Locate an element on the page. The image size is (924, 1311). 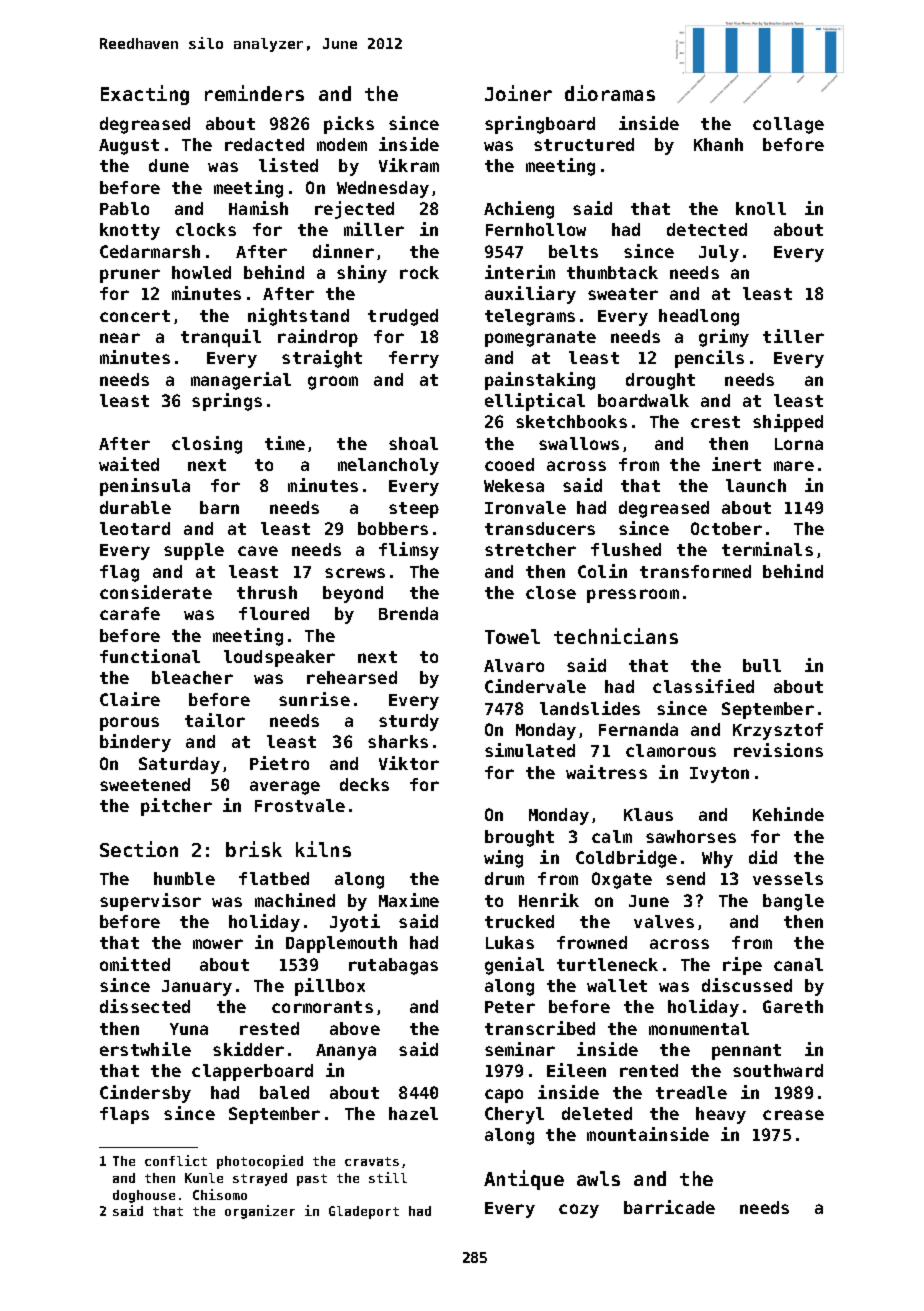
dioramas is located at coordinates (610, 93).
